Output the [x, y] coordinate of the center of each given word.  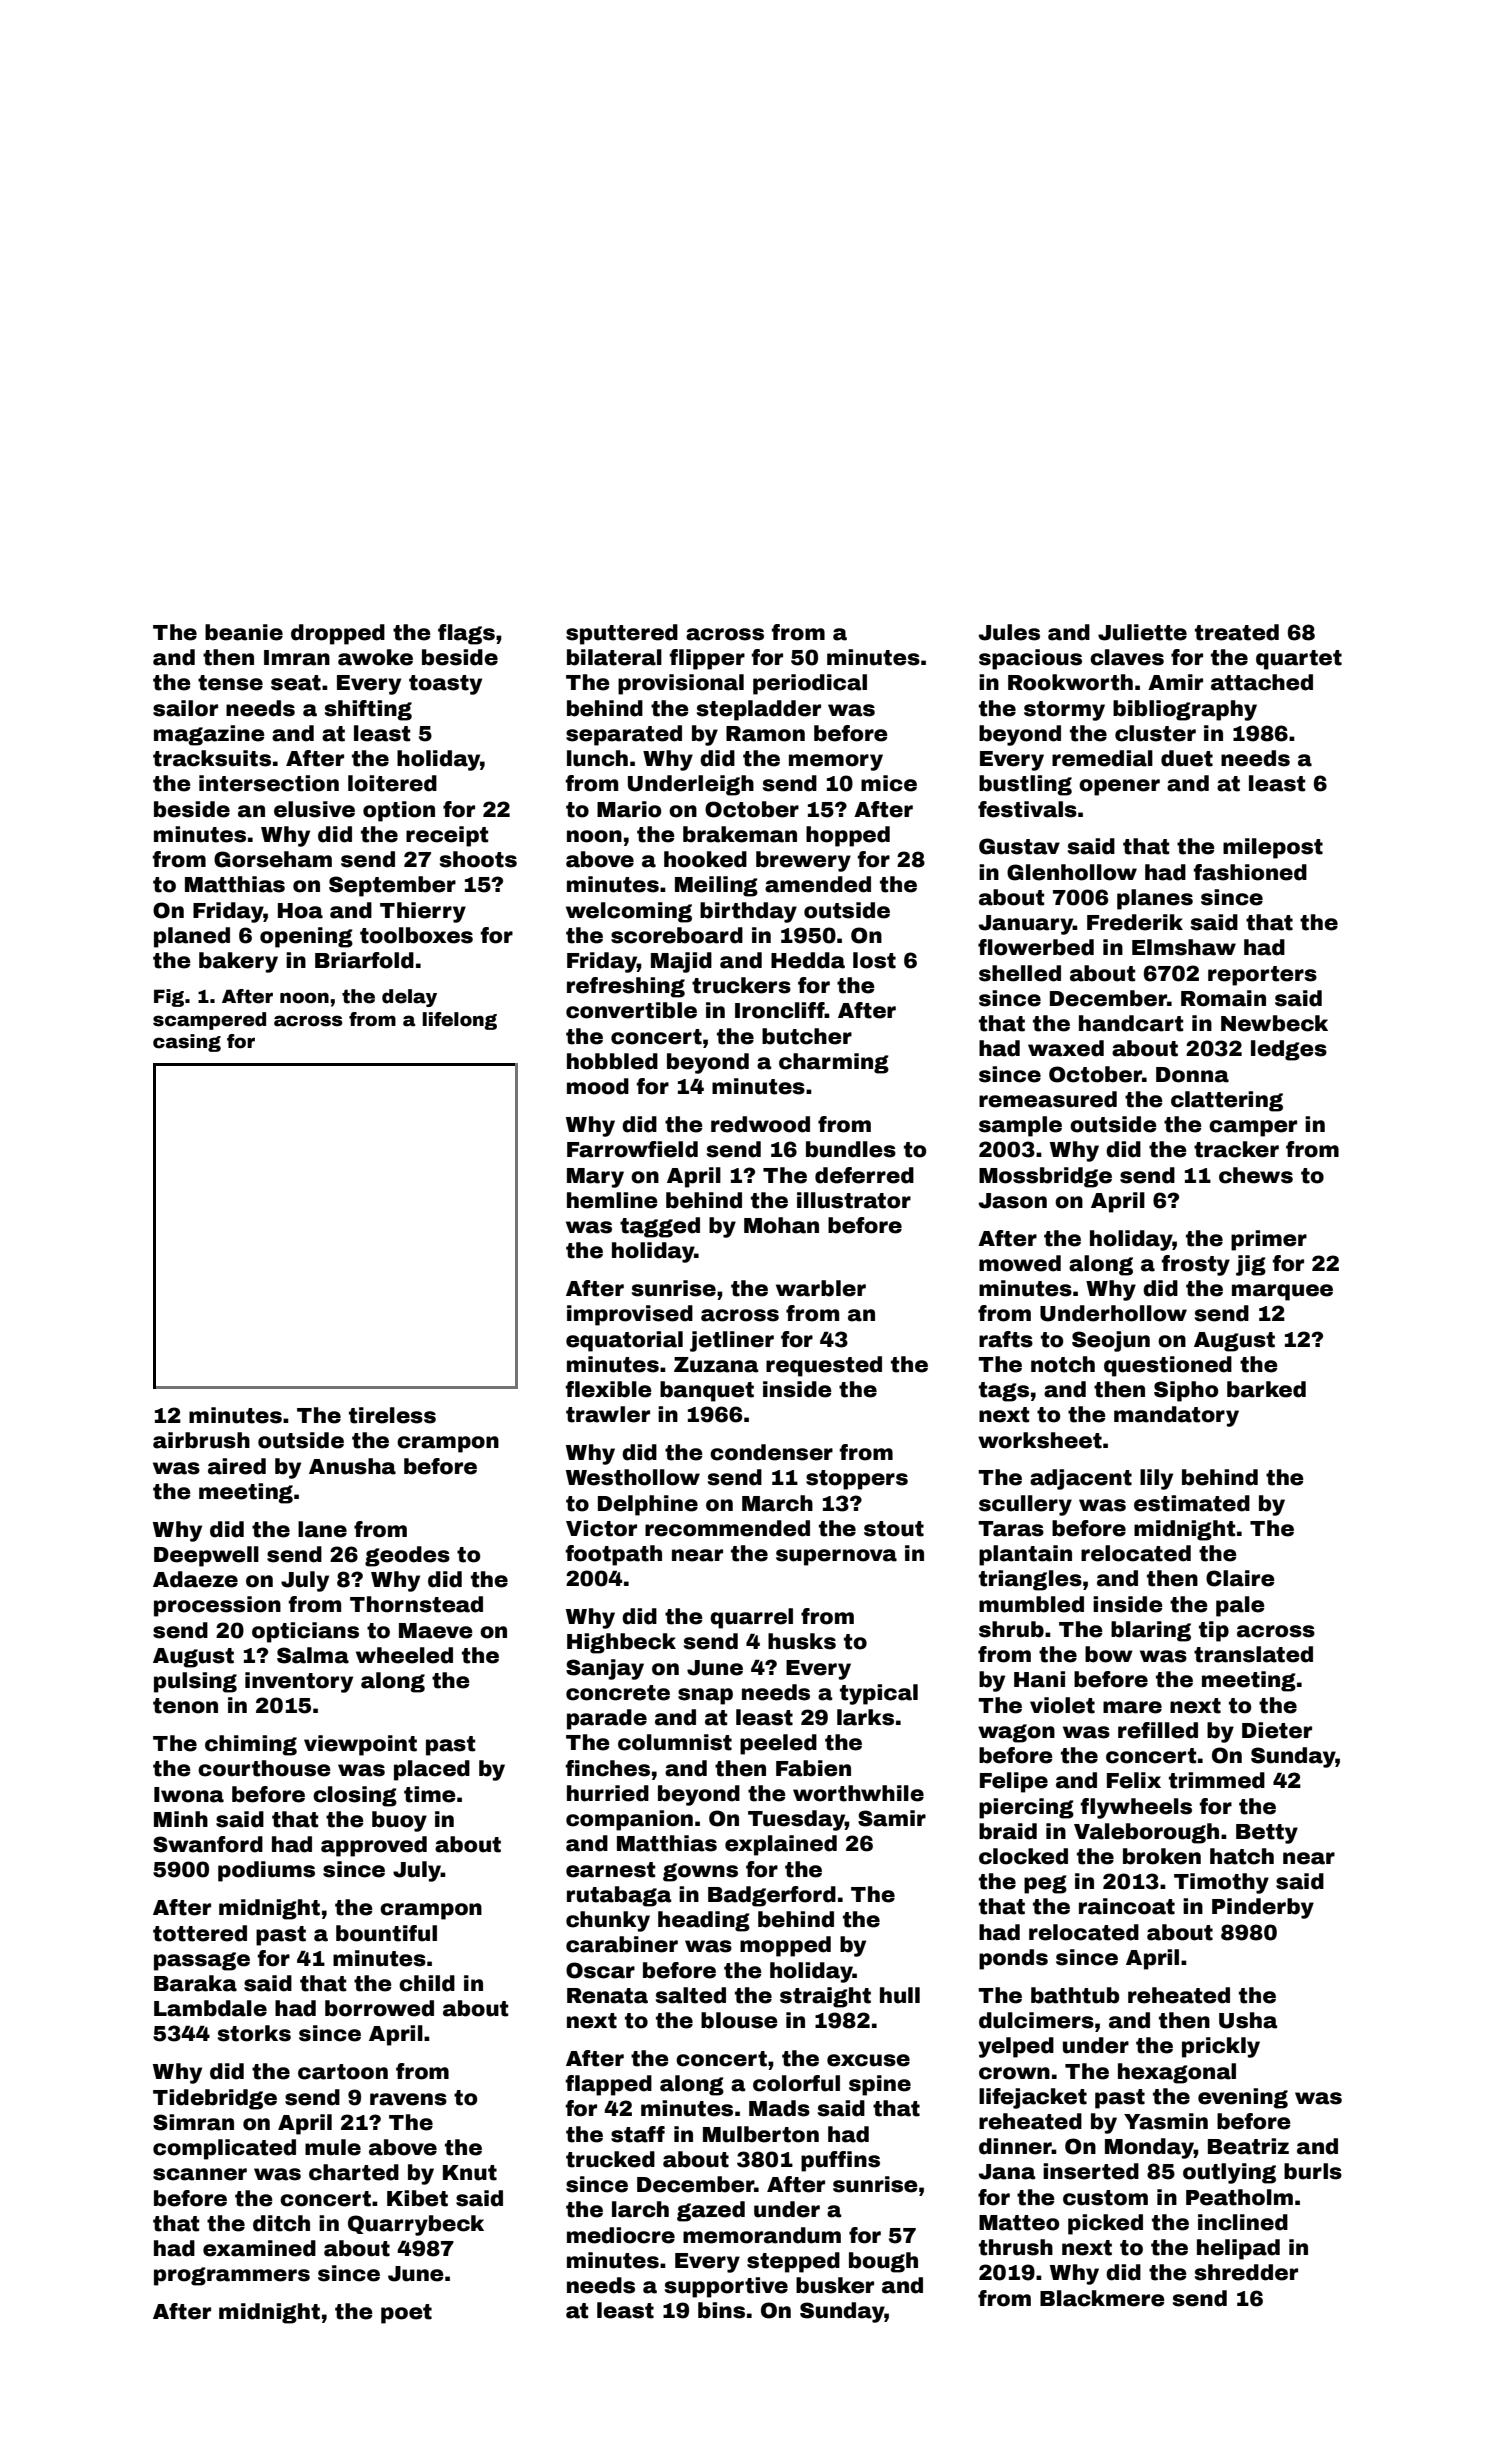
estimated [1192, 1503]
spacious [1030, 659]
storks [254, 2033]
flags [466, 634]
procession [217, 1606]
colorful [796, 2083]
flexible [608, 1389]
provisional [681, 684]
